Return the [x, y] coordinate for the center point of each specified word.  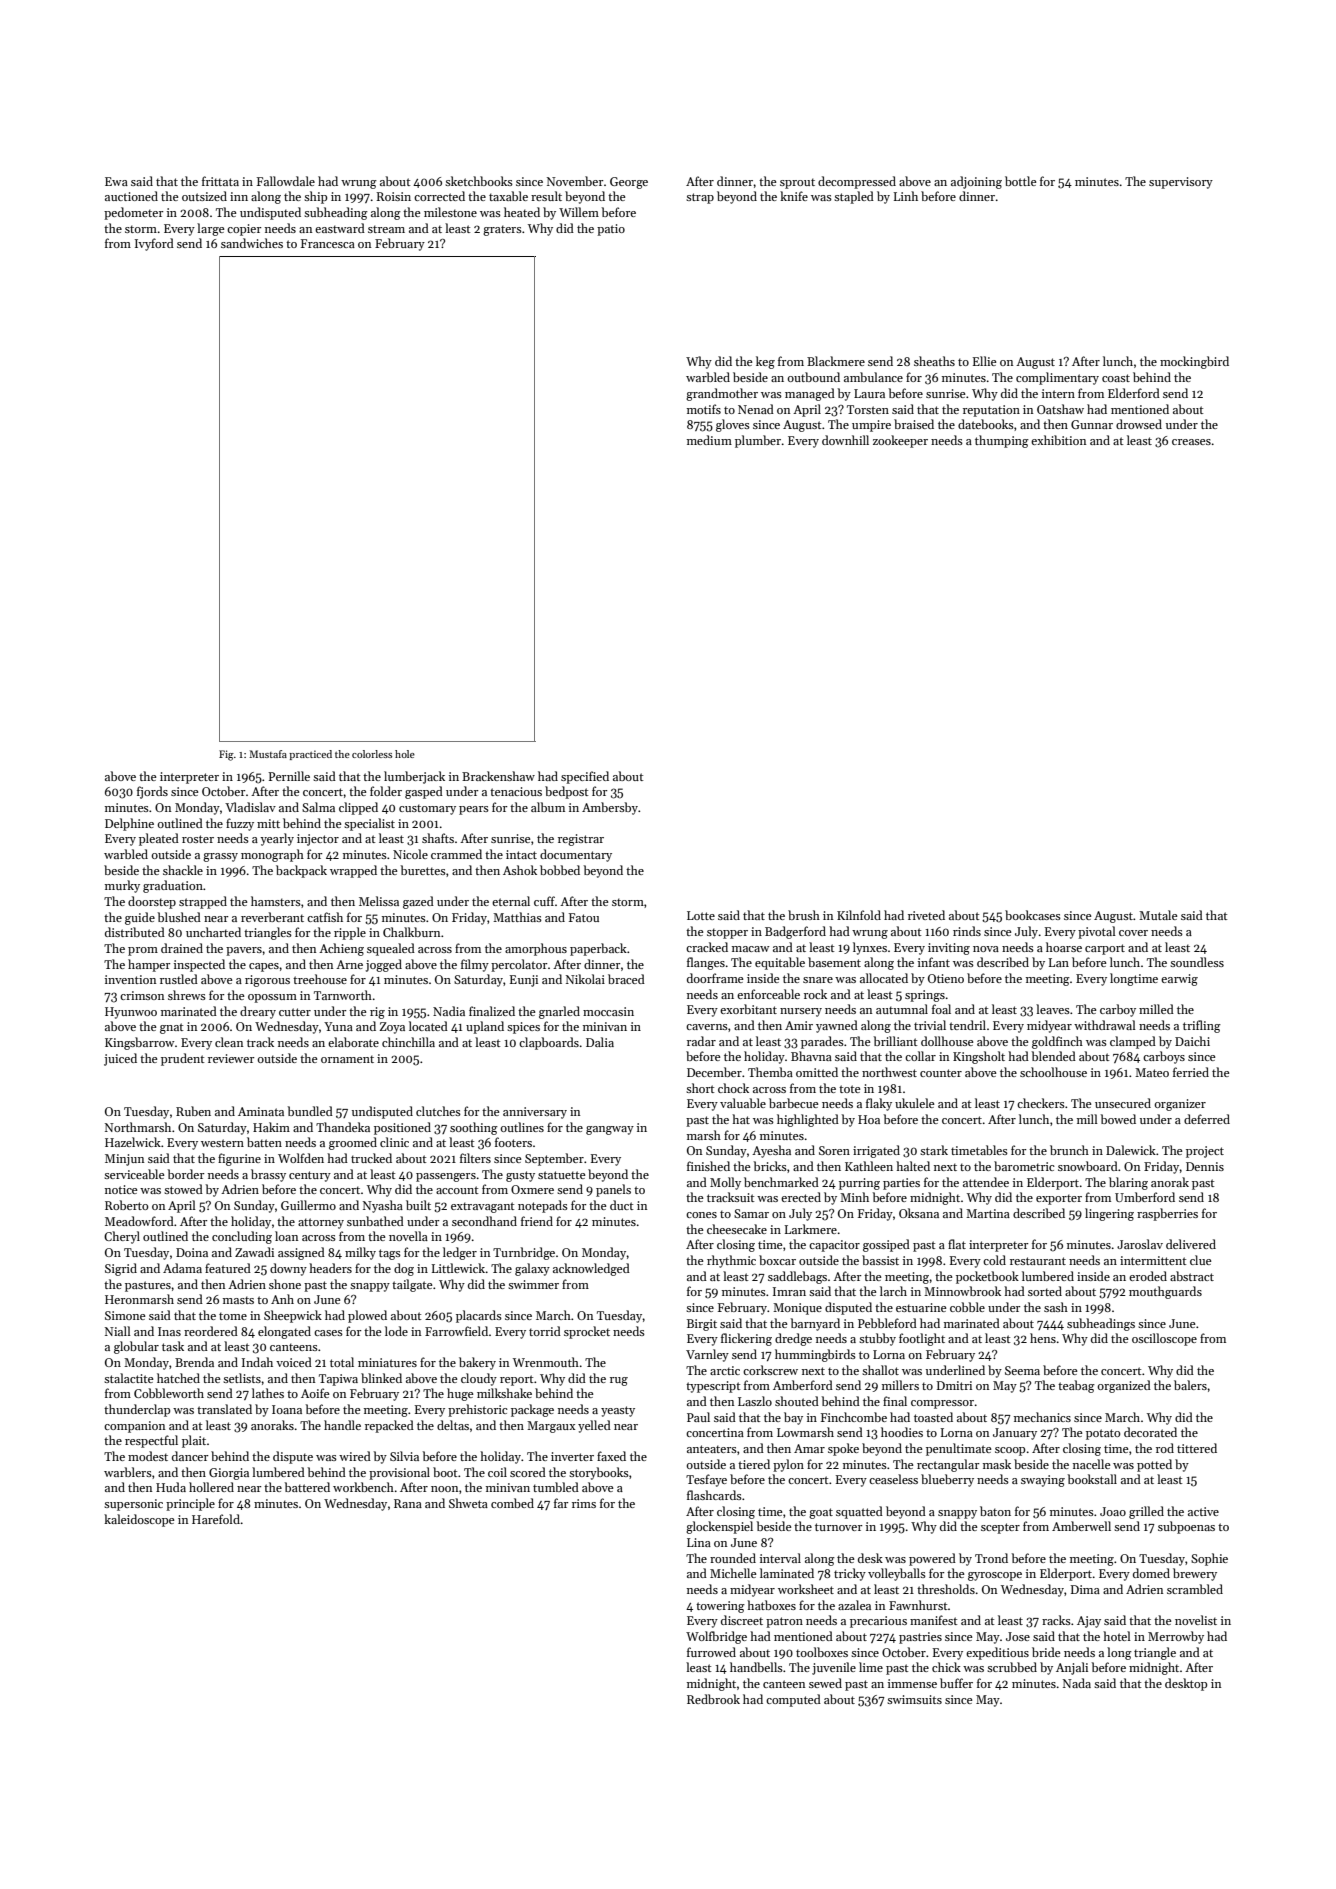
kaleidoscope [139, 1520]
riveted [926, 915]
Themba [770, 1072]
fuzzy [240, 824]
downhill [845, 440]
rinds [967, 931]
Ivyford [154, 244]
